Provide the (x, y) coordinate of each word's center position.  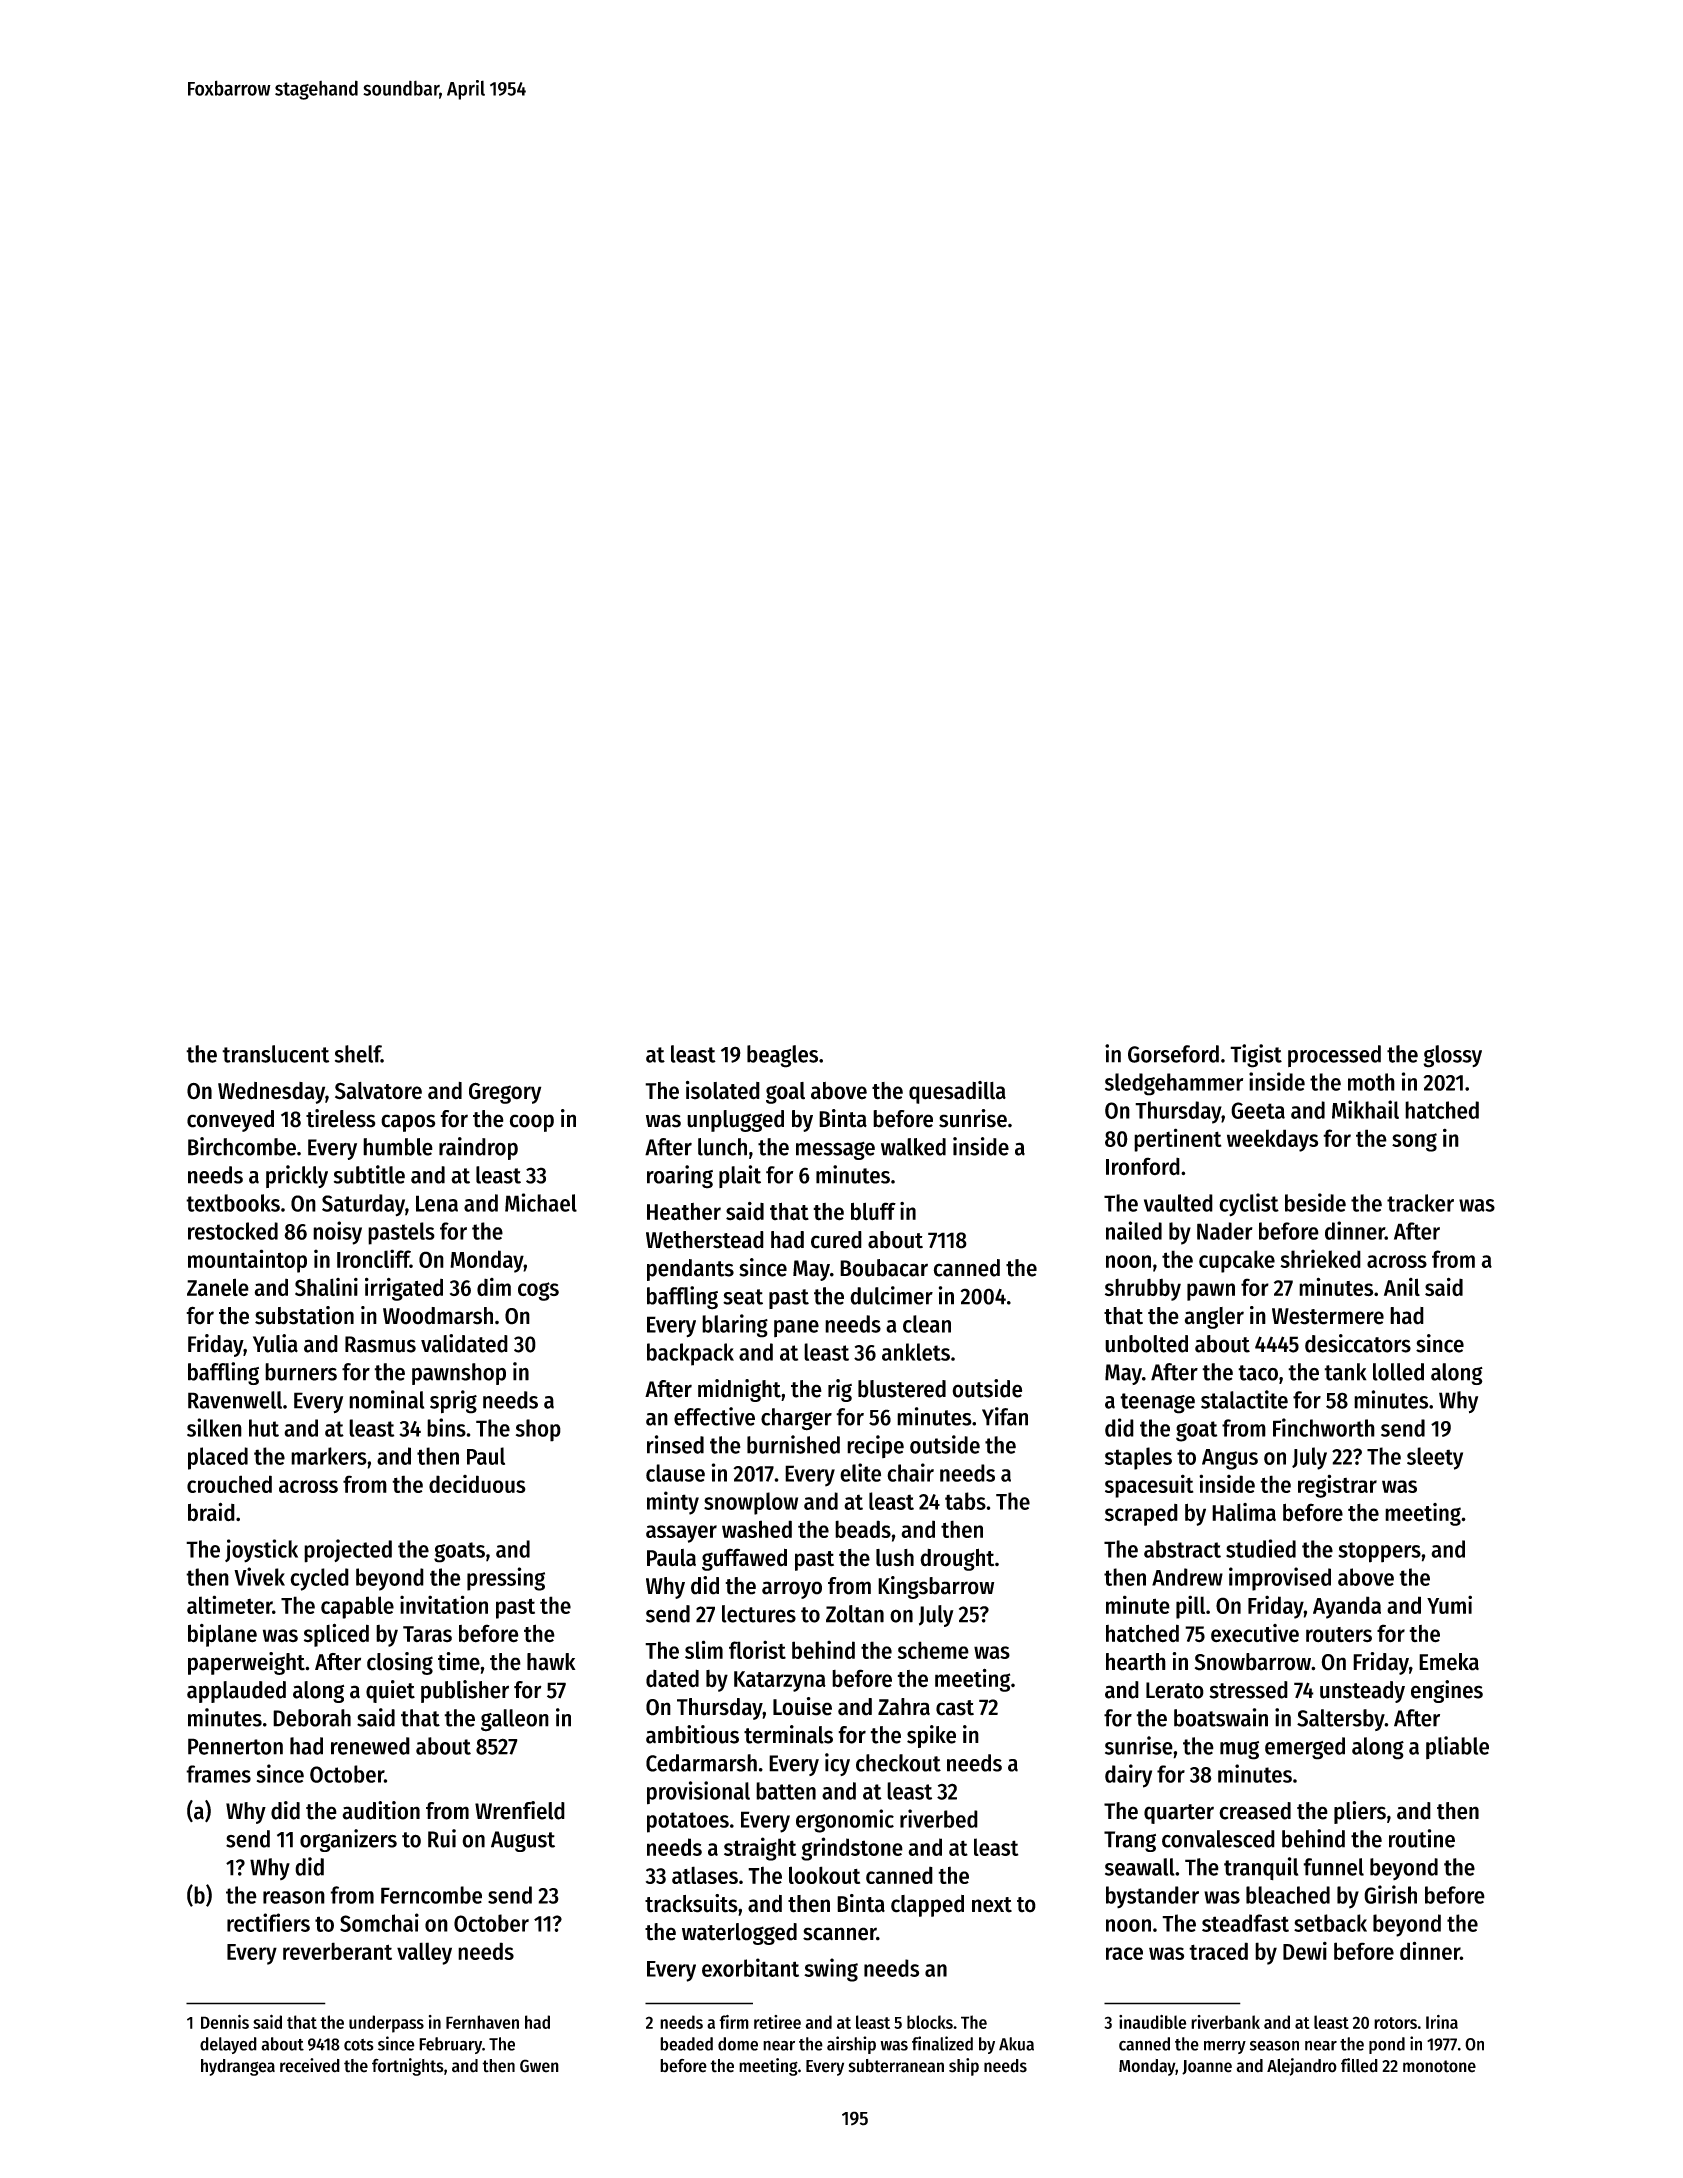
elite (860, 1472)
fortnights (408, 2067)
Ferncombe (431, 1895)
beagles (782, 1056)
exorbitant (750, 1967)
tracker (1420, 1203)
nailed (1134, 1230)
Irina (1442, 2022)
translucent (275, 1054)
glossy (1452, 1056)
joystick (261, 1551)
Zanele (218, 1287)
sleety (1435, 1458)
